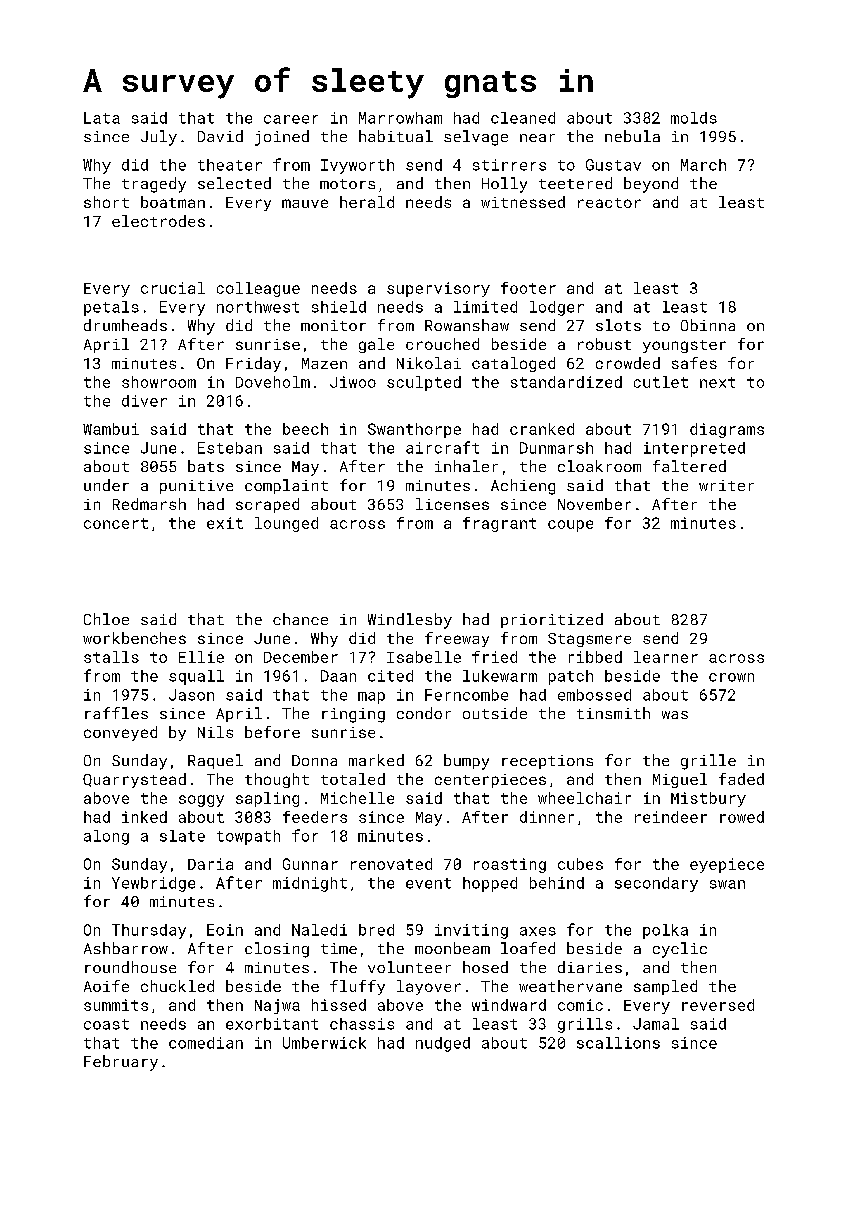 The width and height of the screenshot is (855, 1214). I want to click on drumheads, so click(125, 325).
